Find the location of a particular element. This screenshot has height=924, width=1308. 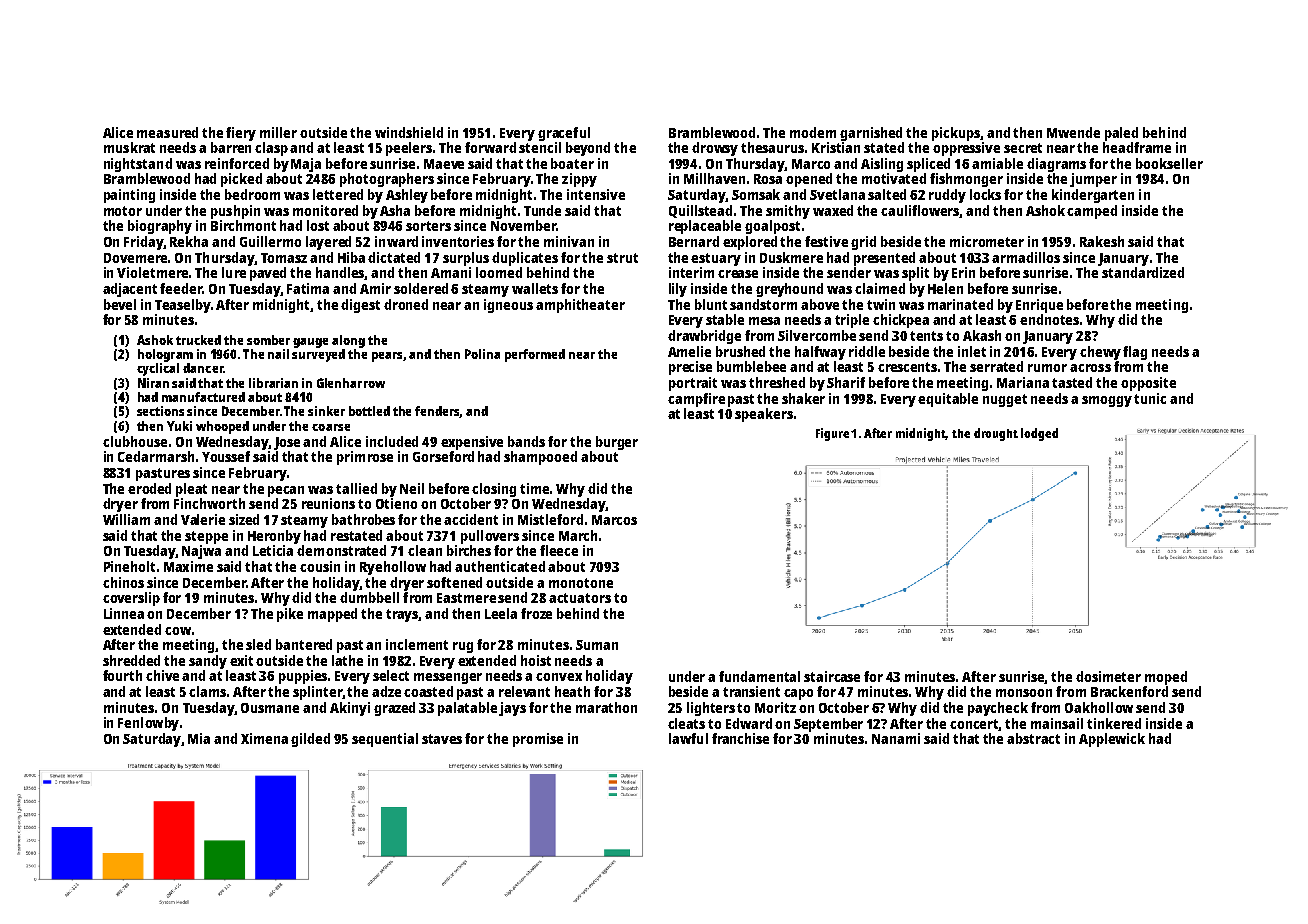

secret is located at coordinates (1023, 148).
